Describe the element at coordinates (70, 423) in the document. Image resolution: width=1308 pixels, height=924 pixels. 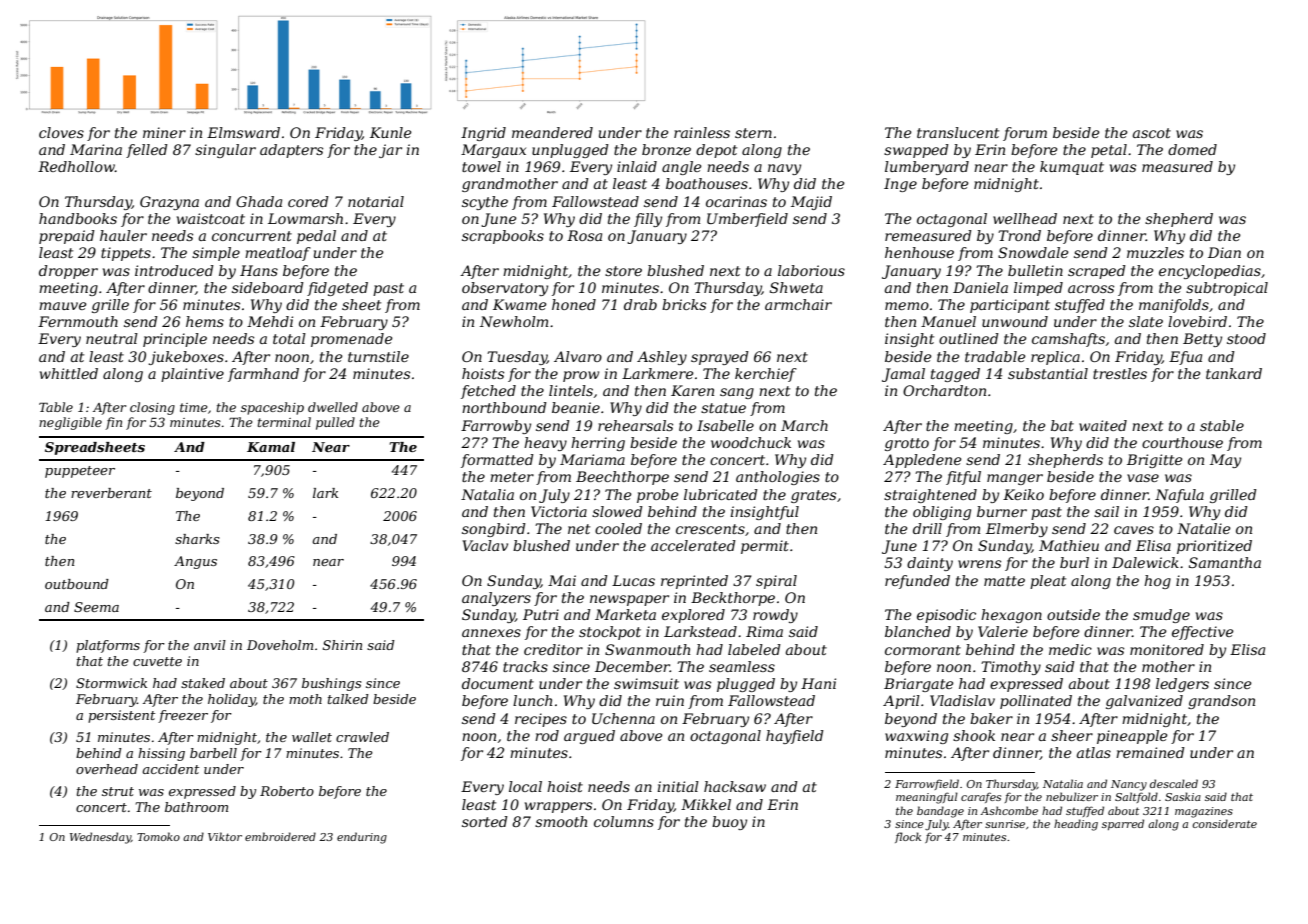
I see `negligible` at that location.
